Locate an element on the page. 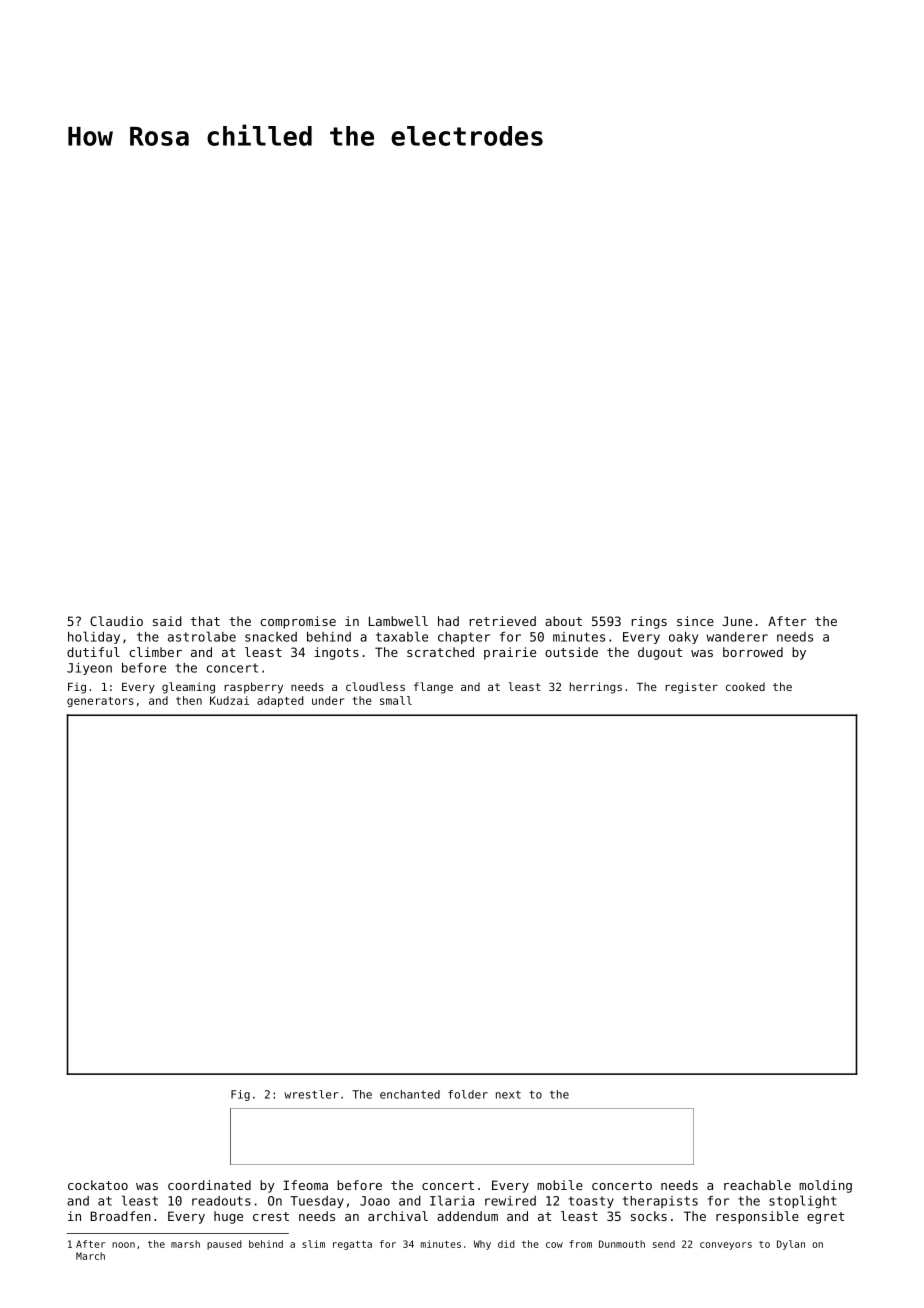 Image resolution: width=924 pixels, height=1308 pixels. flange is located at coordinates (433, 688).
